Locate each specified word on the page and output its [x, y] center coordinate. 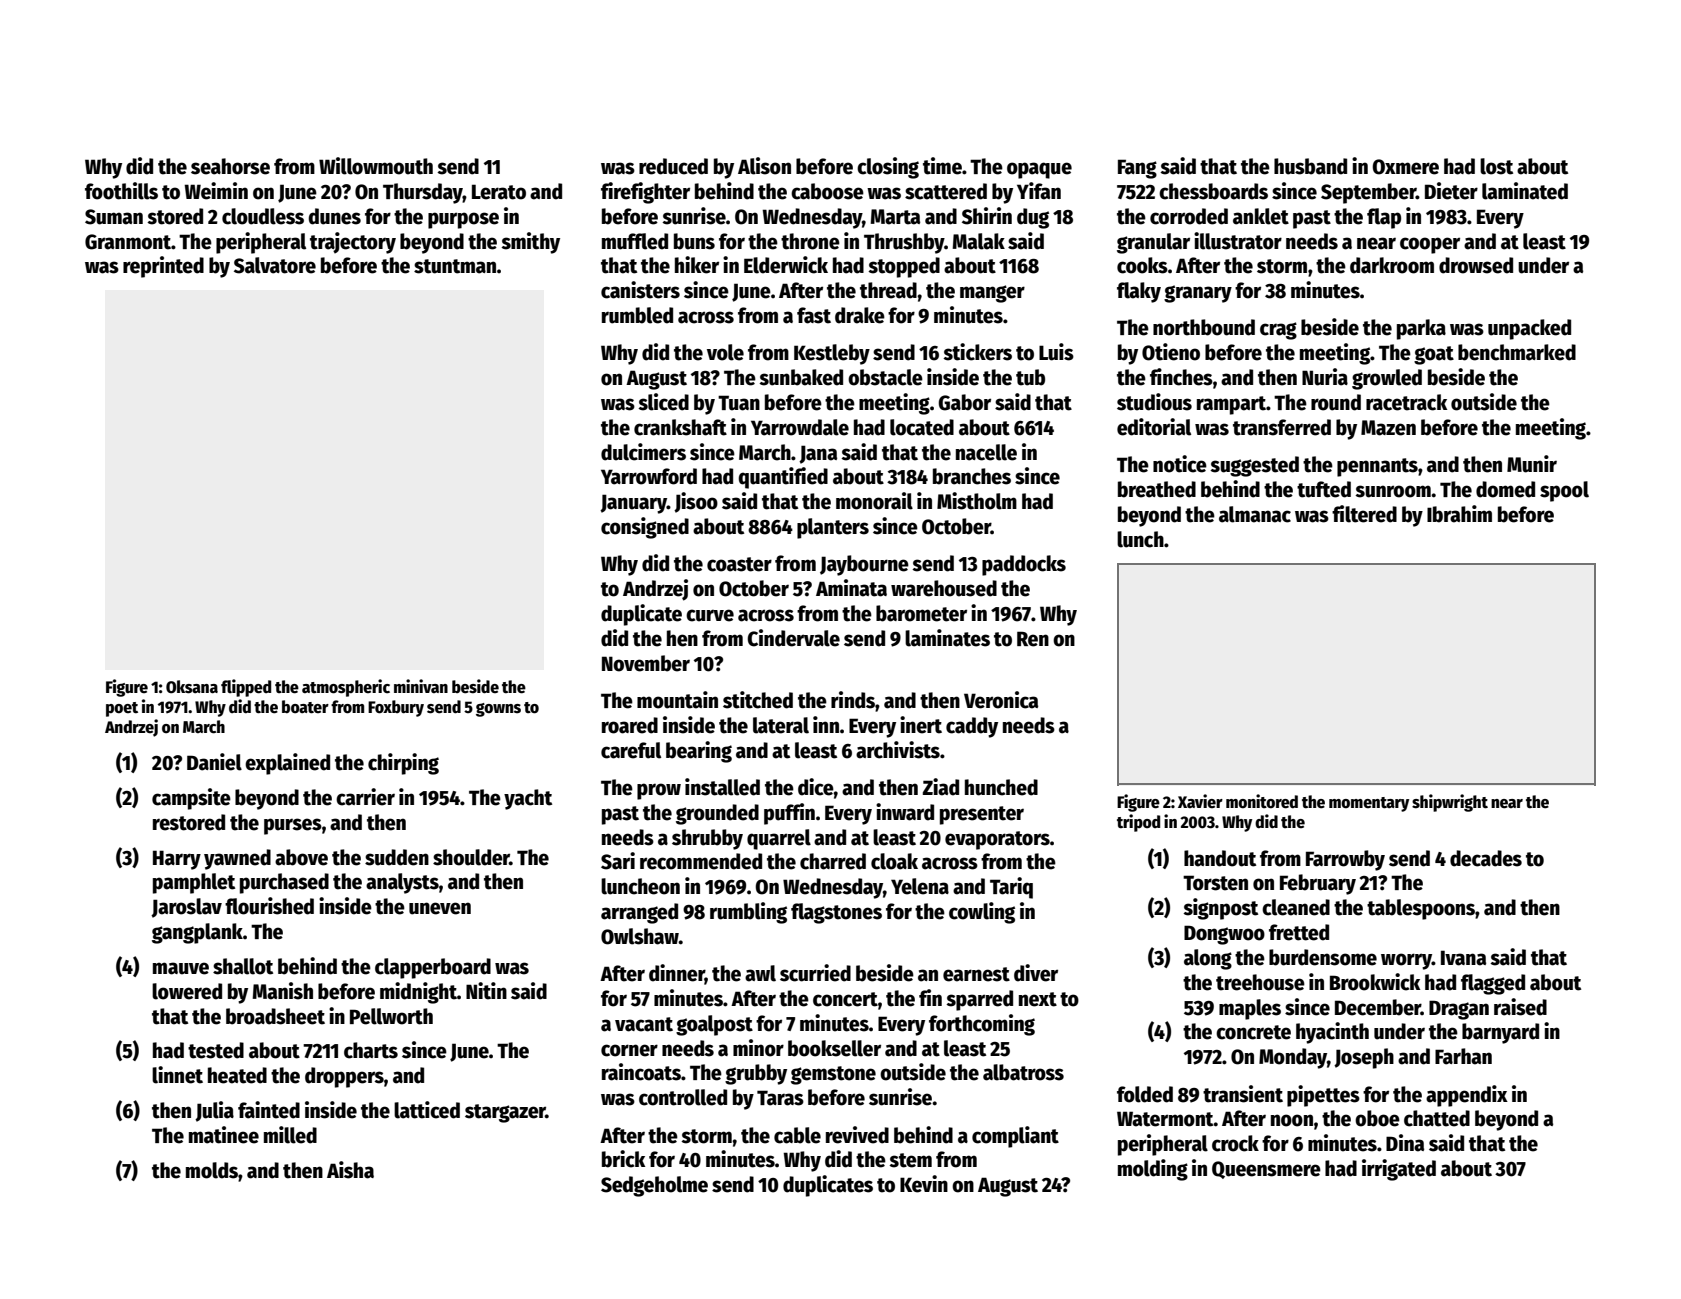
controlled [683, 1097]
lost [1496, 166]
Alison [764, 166]
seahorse [230, 166]
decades [1486, 858]
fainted [269, 1110]
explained [287, 764]
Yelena [920, 886]
